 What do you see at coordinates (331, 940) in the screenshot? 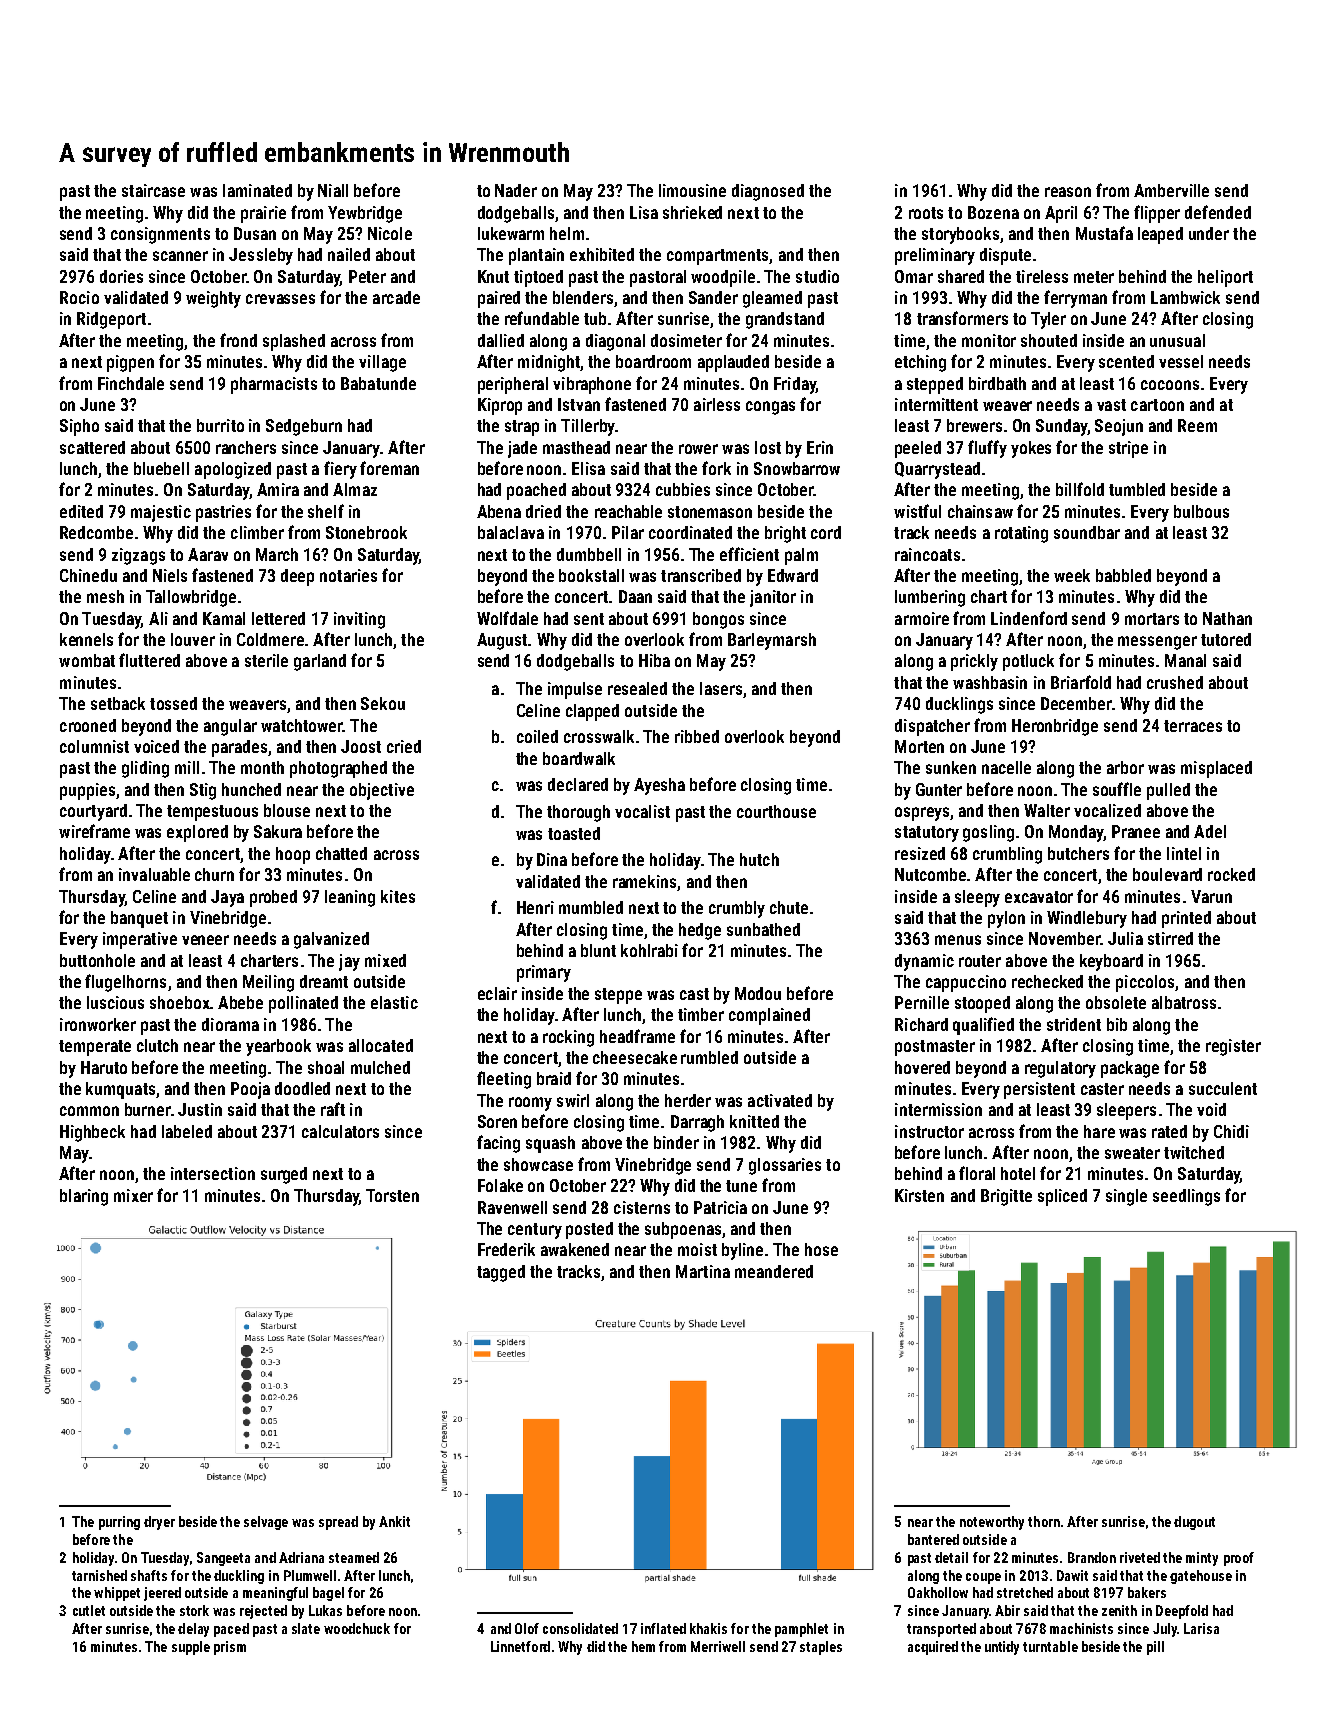
I see `galvanized` at bounding box center [331, 940].
